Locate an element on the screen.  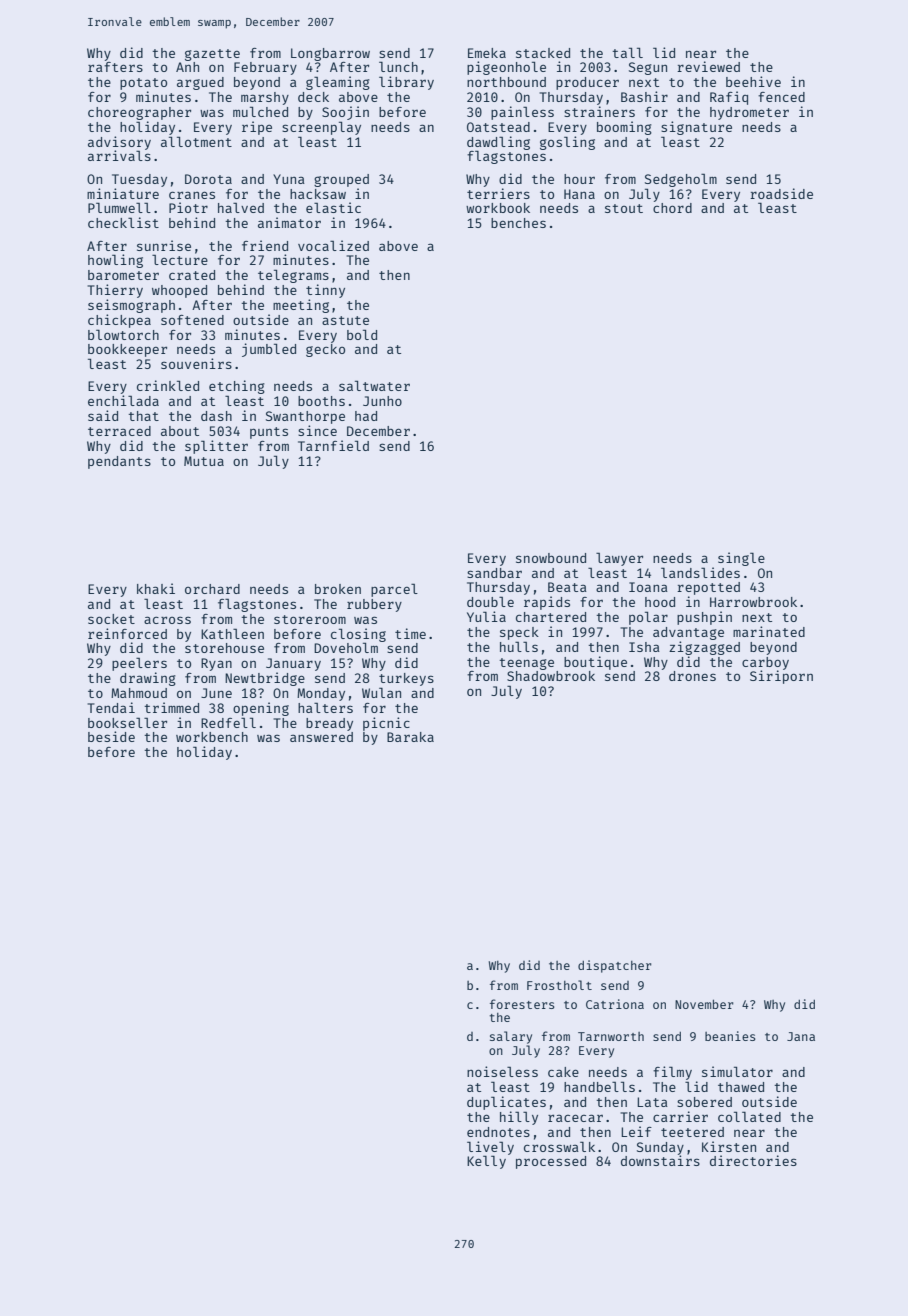
lively is located at coordinates (490, 1148).
